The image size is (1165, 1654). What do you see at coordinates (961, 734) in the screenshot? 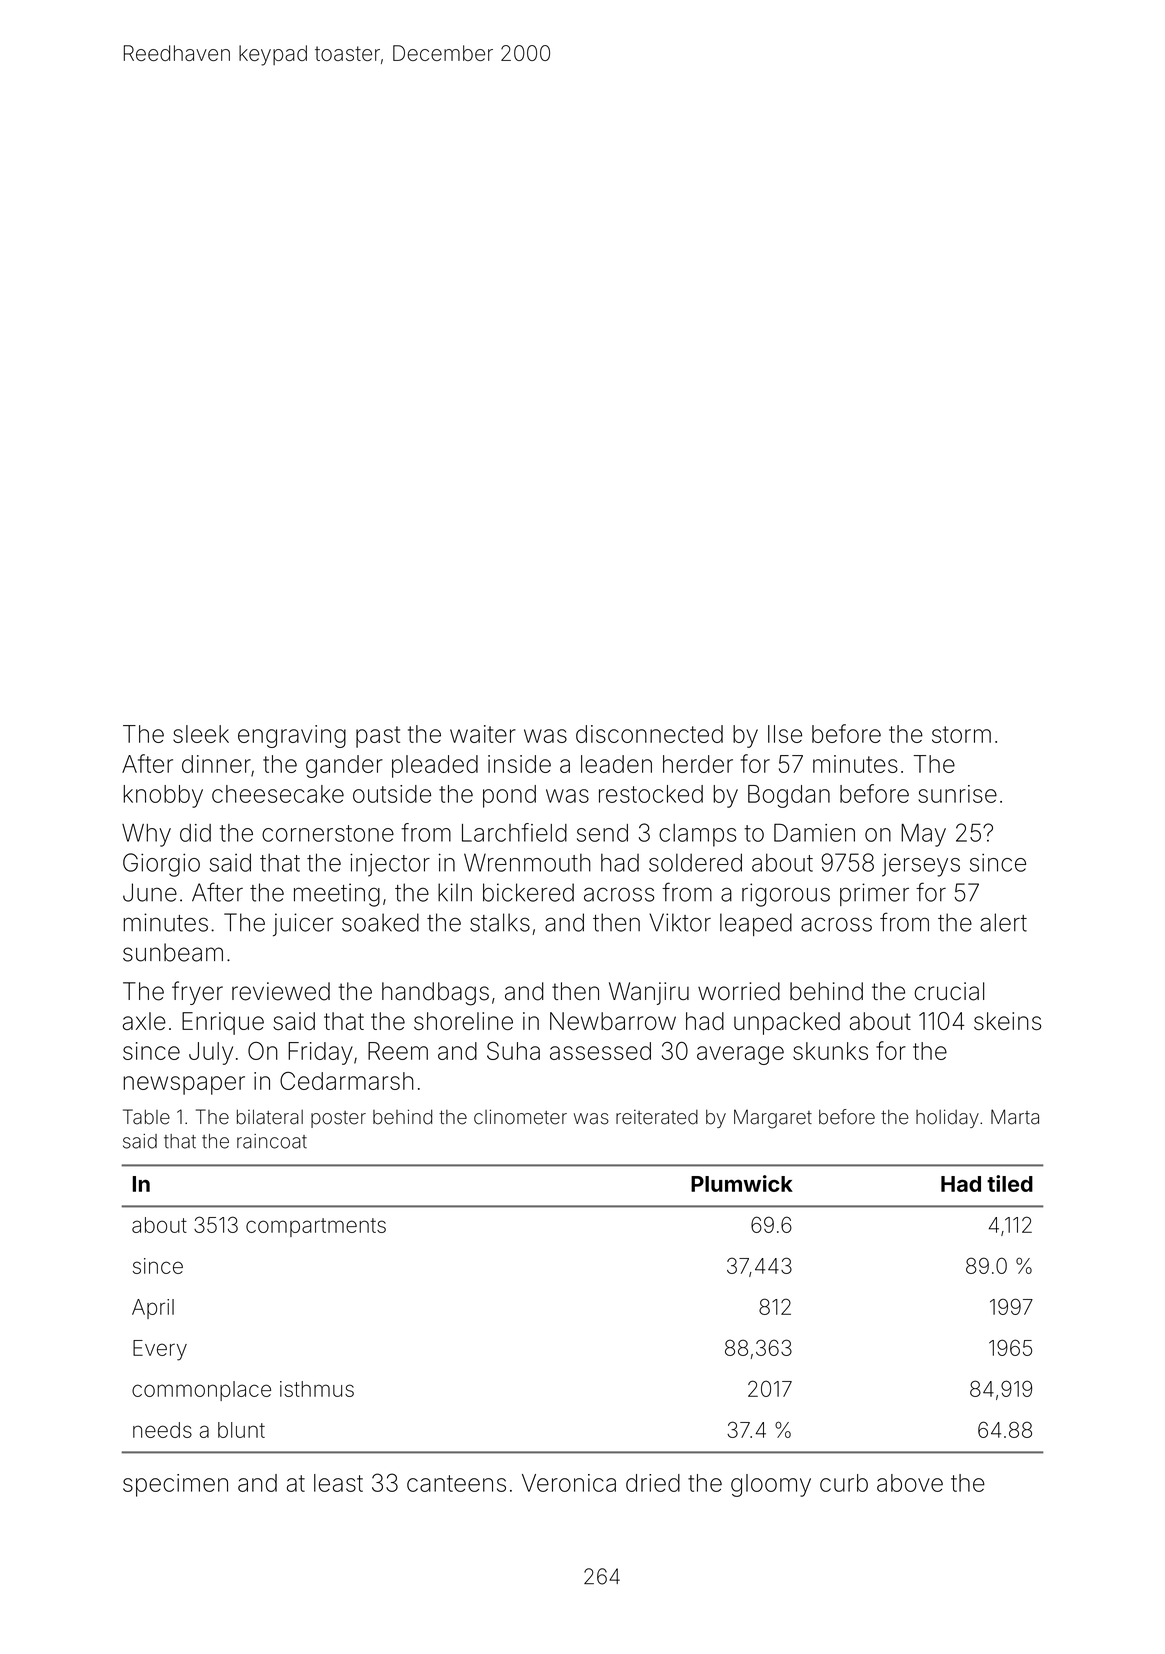
I see `storm` at bounding box center [961, 734].
